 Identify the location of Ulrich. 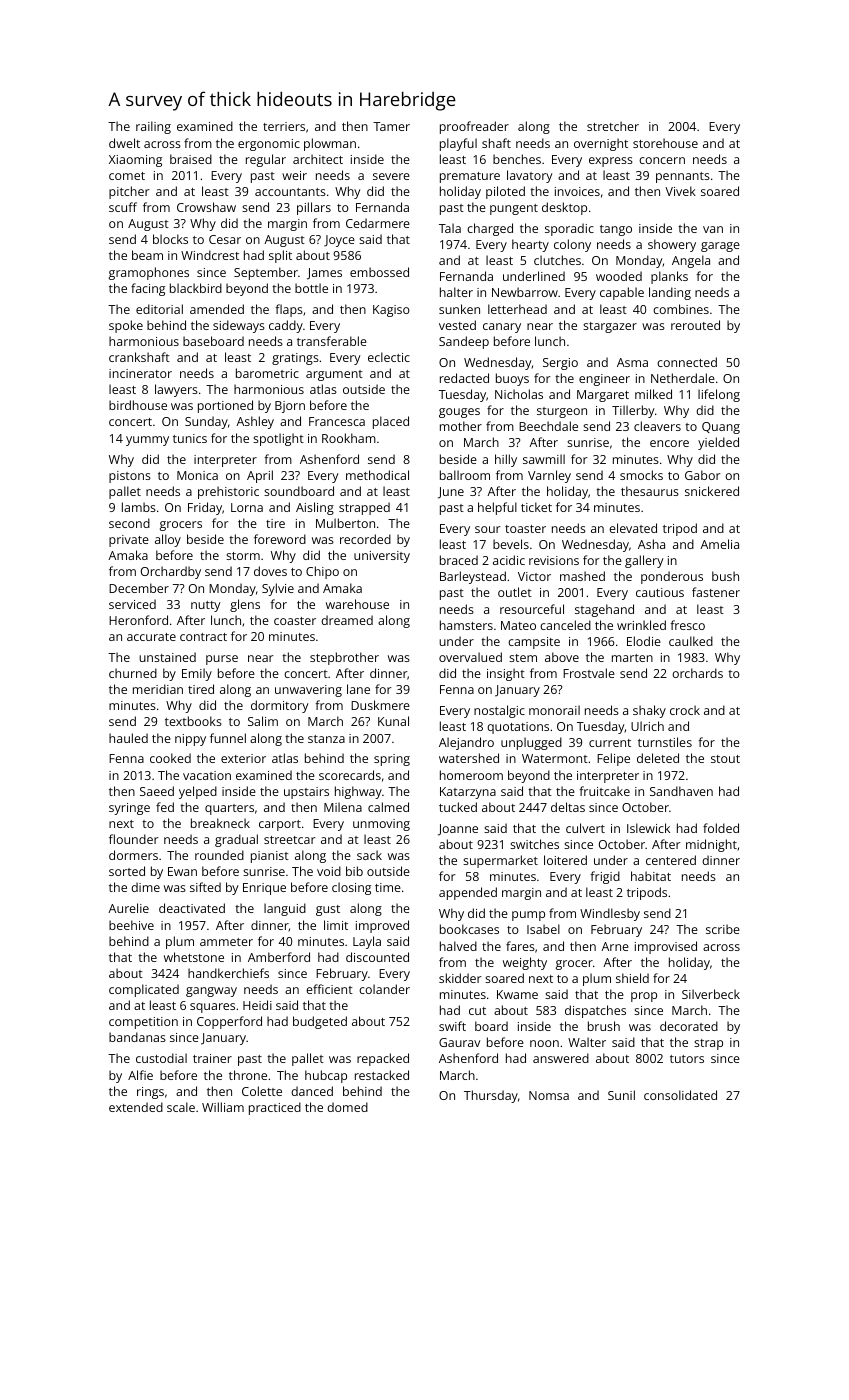
(647, 726).
